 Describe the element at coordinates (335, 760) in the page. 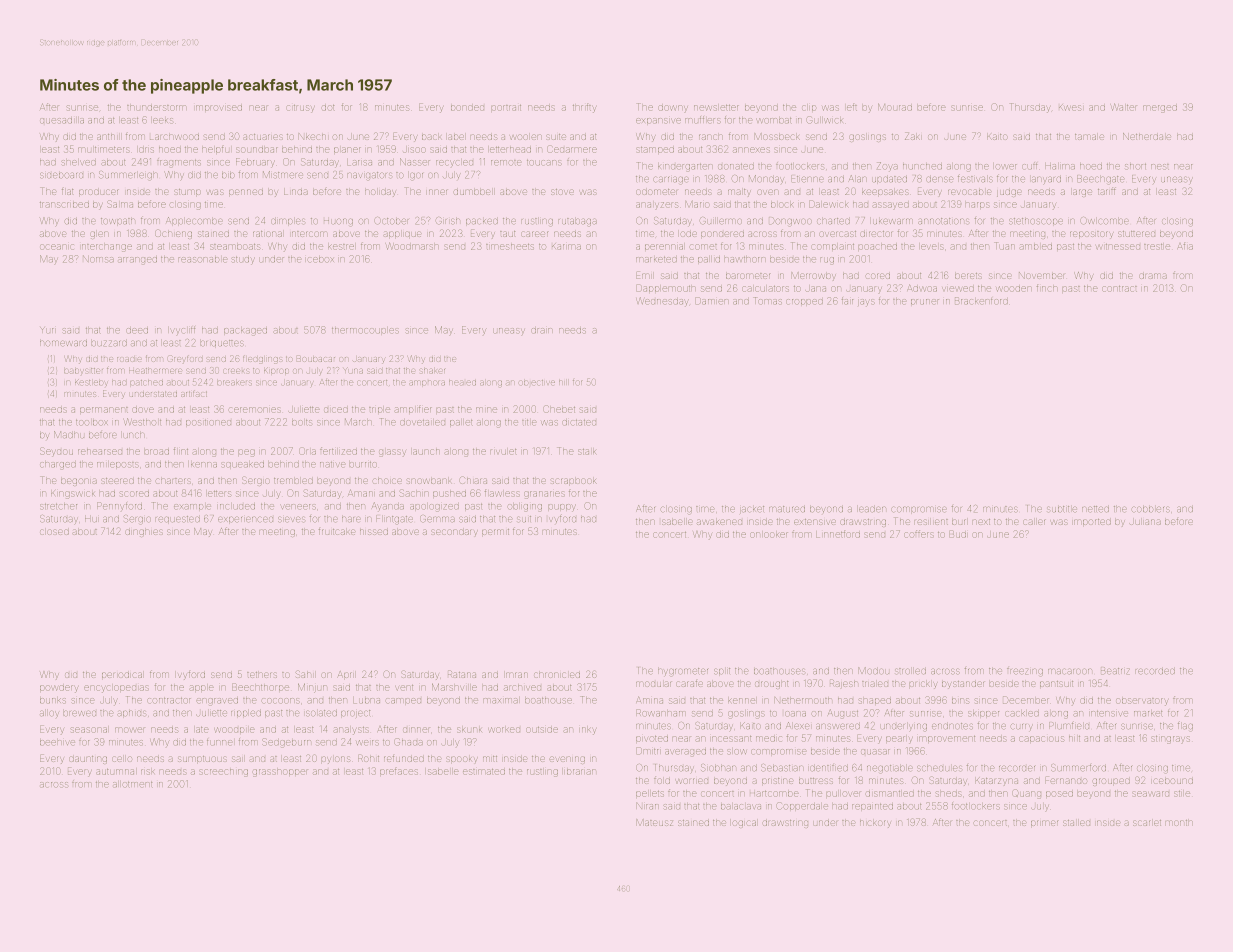

I see `pylons` at that location.
